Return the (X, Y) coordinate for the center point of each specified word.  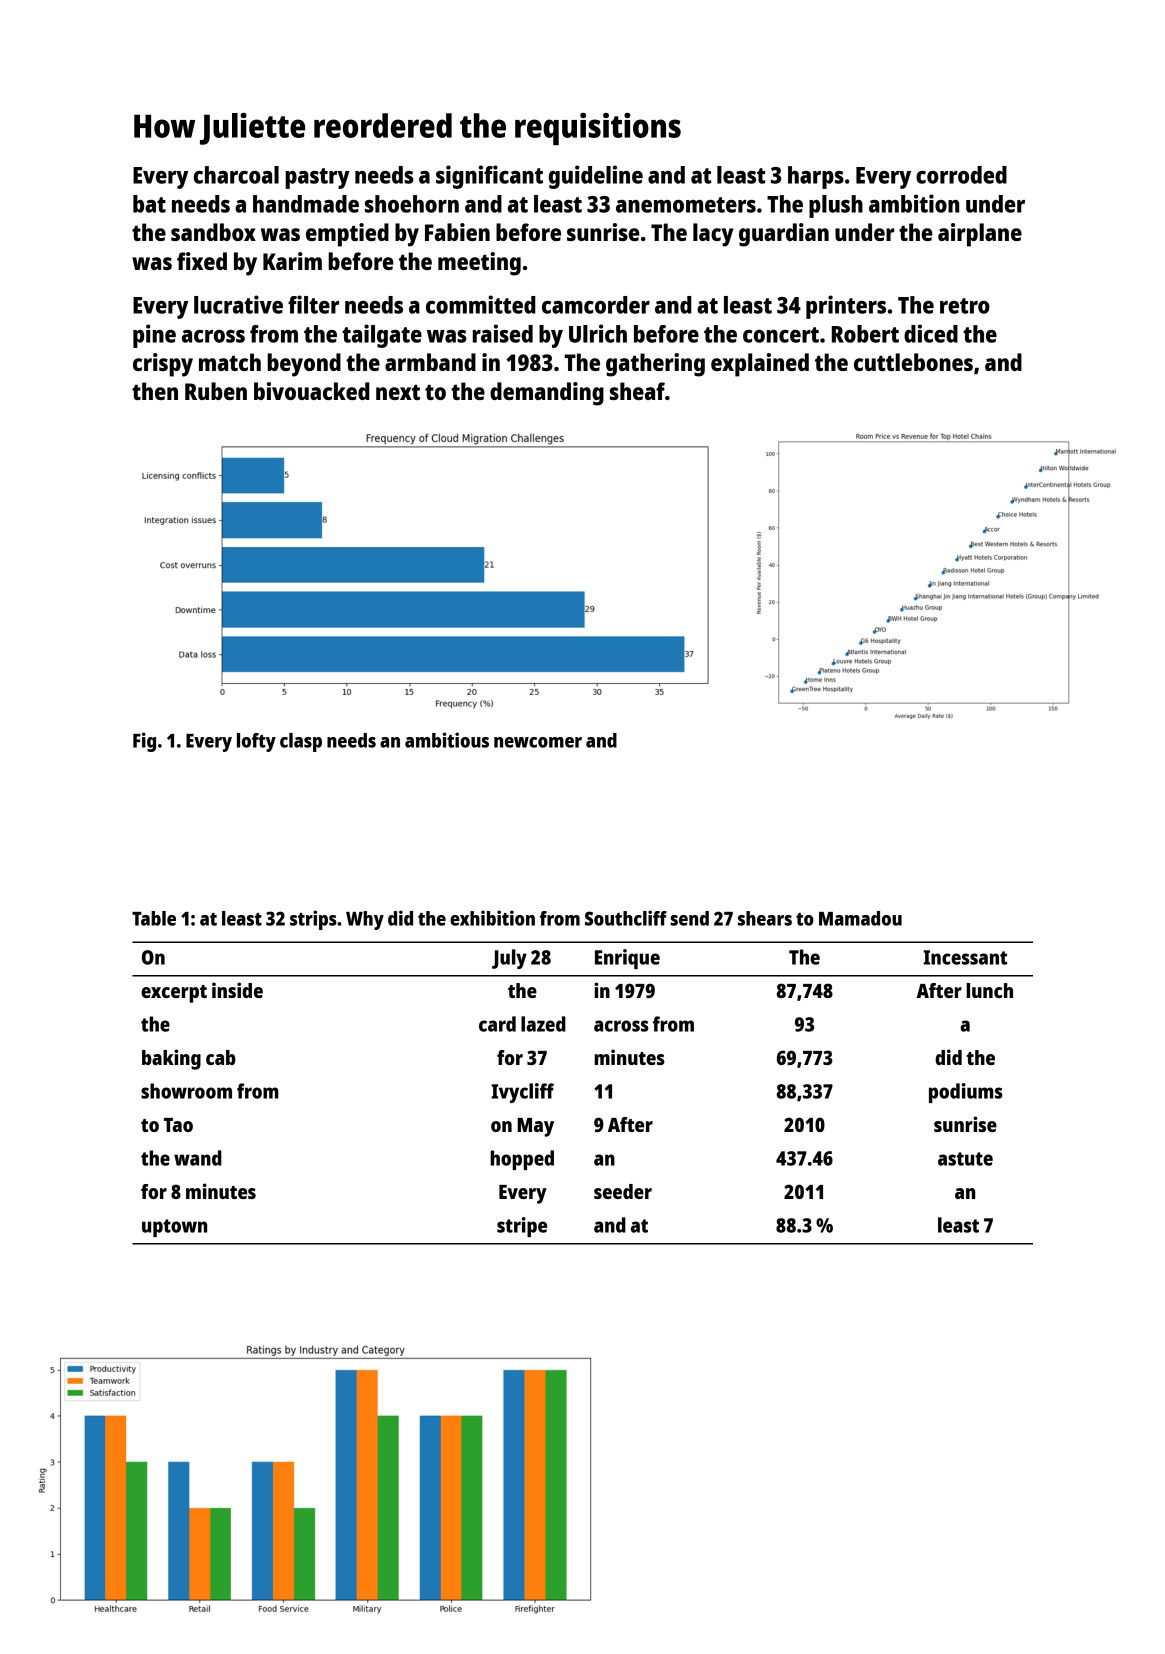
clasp (301, 742)
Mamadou (860, 918)
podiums (966, 1093)
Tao (178, 1125)
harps (816, 177)
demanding (547, 394)
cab (221, 1057)
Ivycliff (522, 1093)
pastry (317, 178)
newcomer (538, 742)
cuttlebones (913, 362)
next (398, 392)
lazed (543, 1024)
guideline (596, 177)
